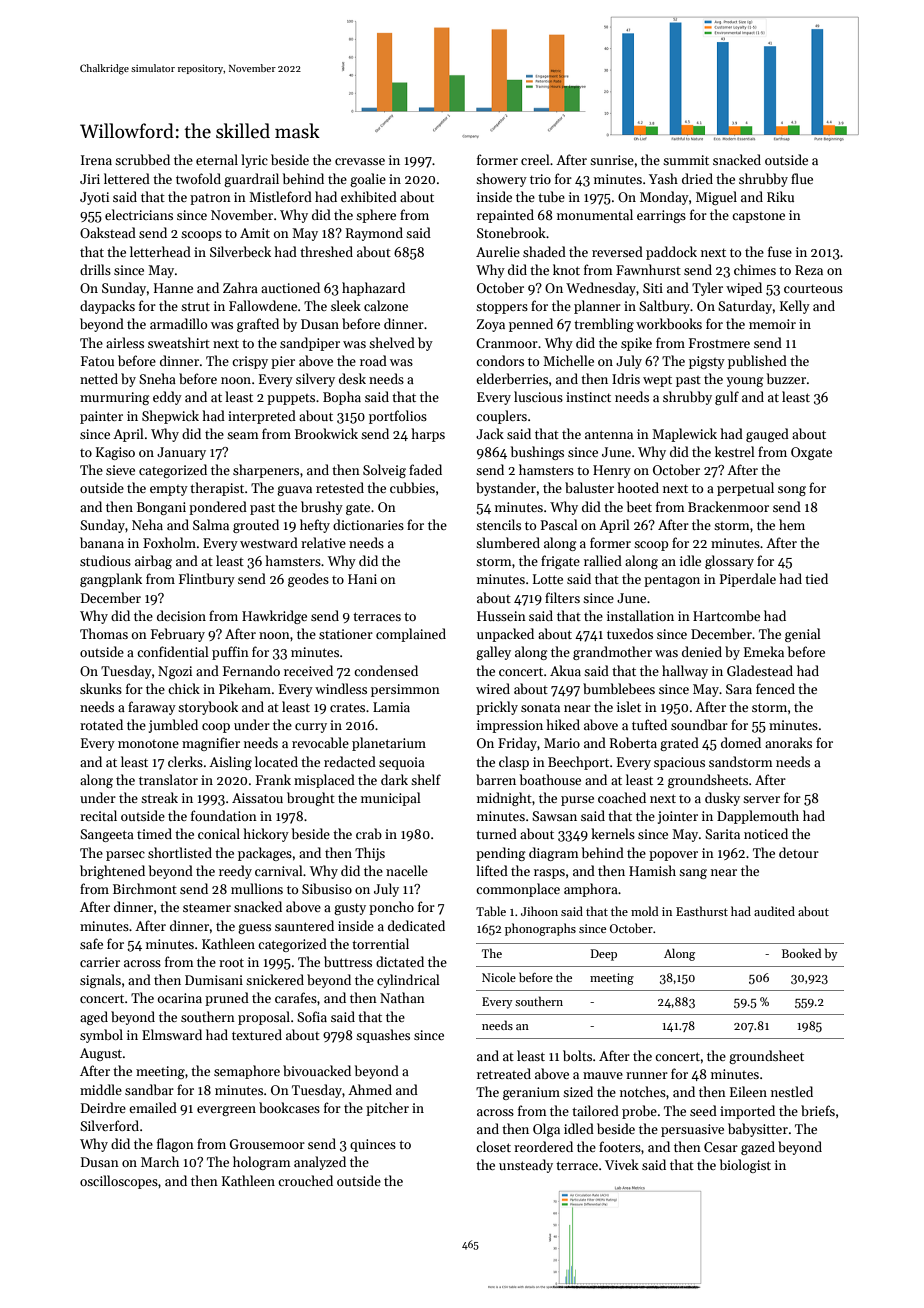  I want to click on Elmsward, so click(172, 1034).
